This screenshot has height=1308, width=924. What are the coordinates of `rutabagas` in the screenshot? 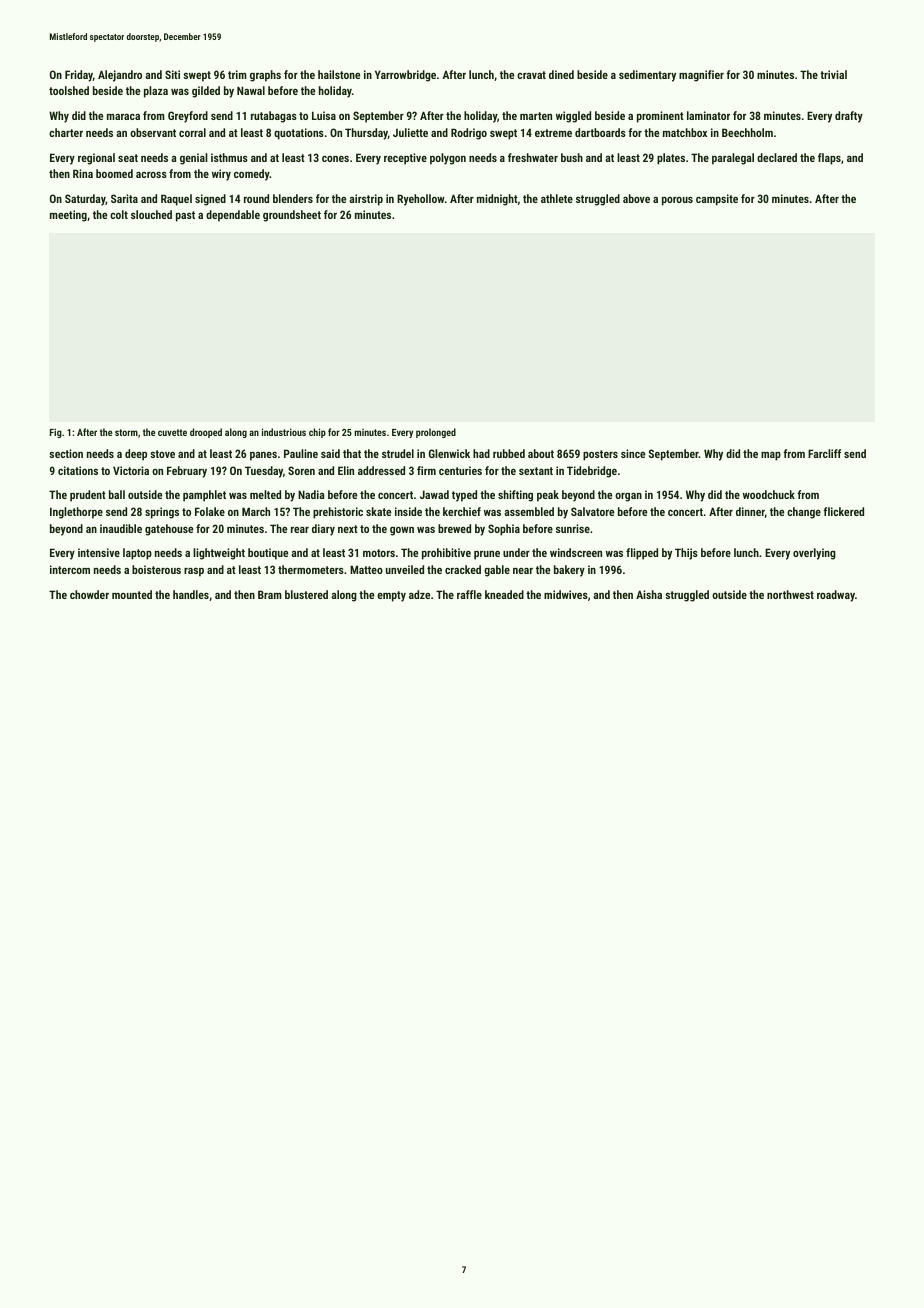 It's located at (274, 117).
